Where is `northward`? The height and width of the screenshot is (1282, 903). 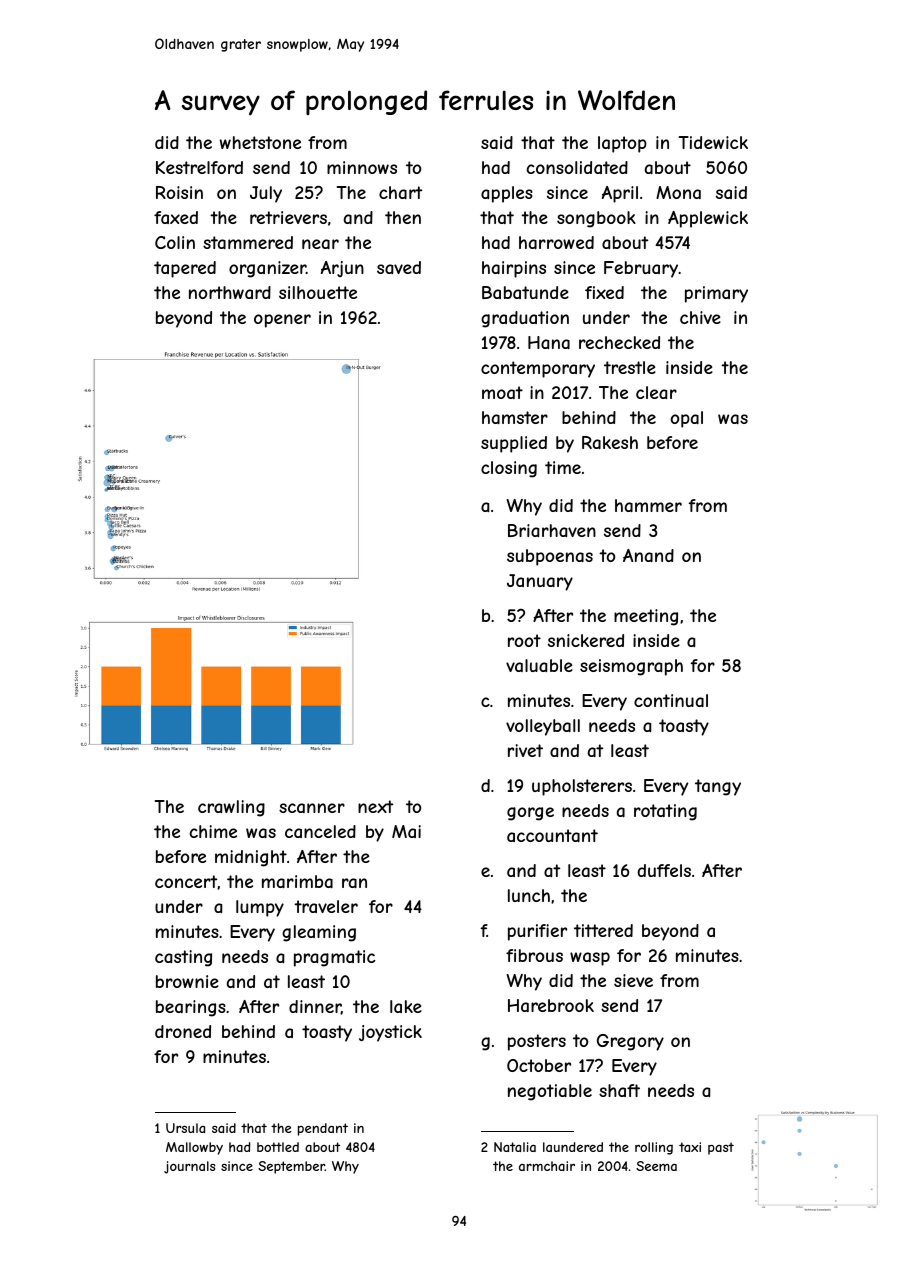
northward is located at coordinates (230, 292).
